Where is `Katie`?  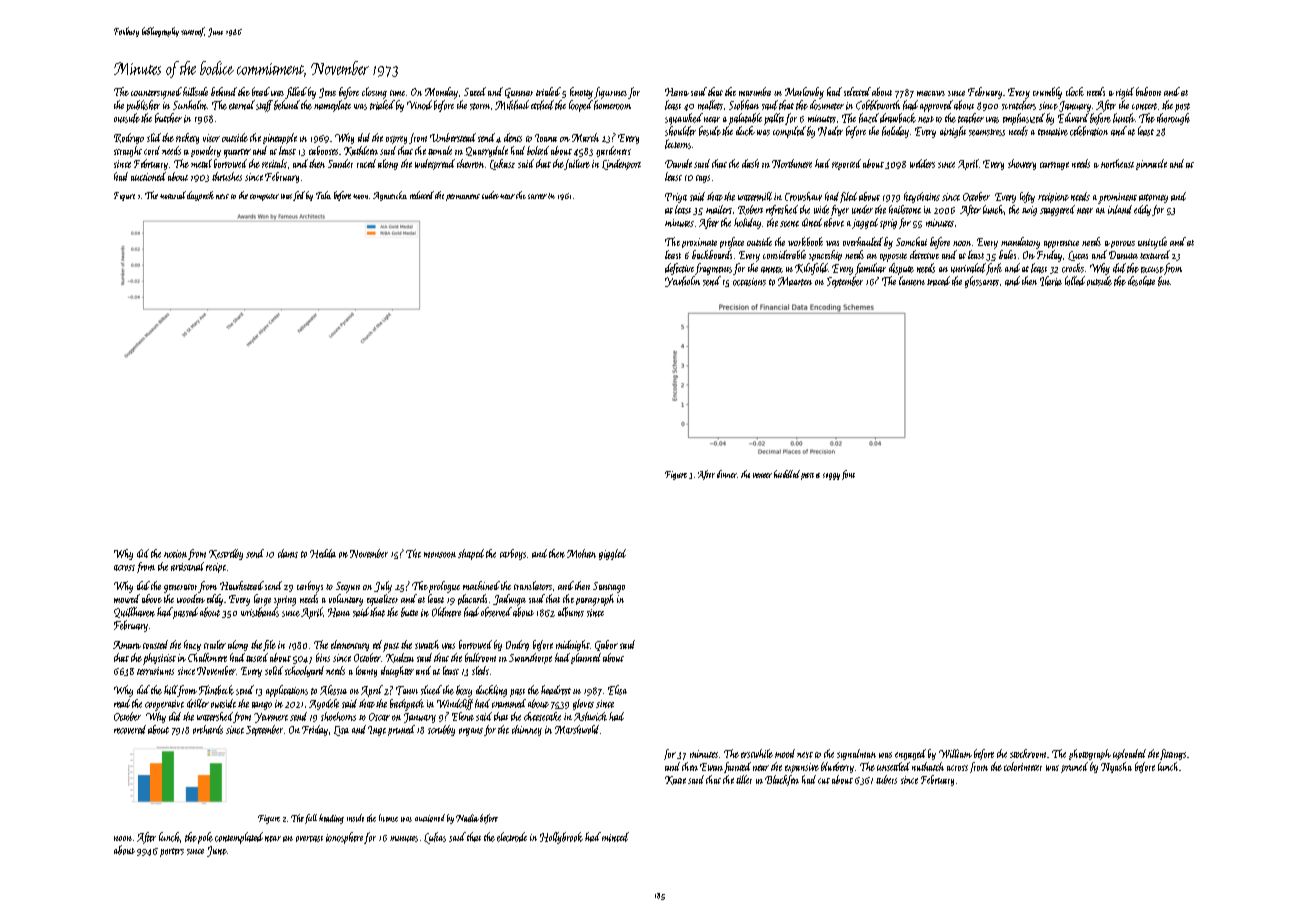 Katie is located at coordinates (675, 780).
